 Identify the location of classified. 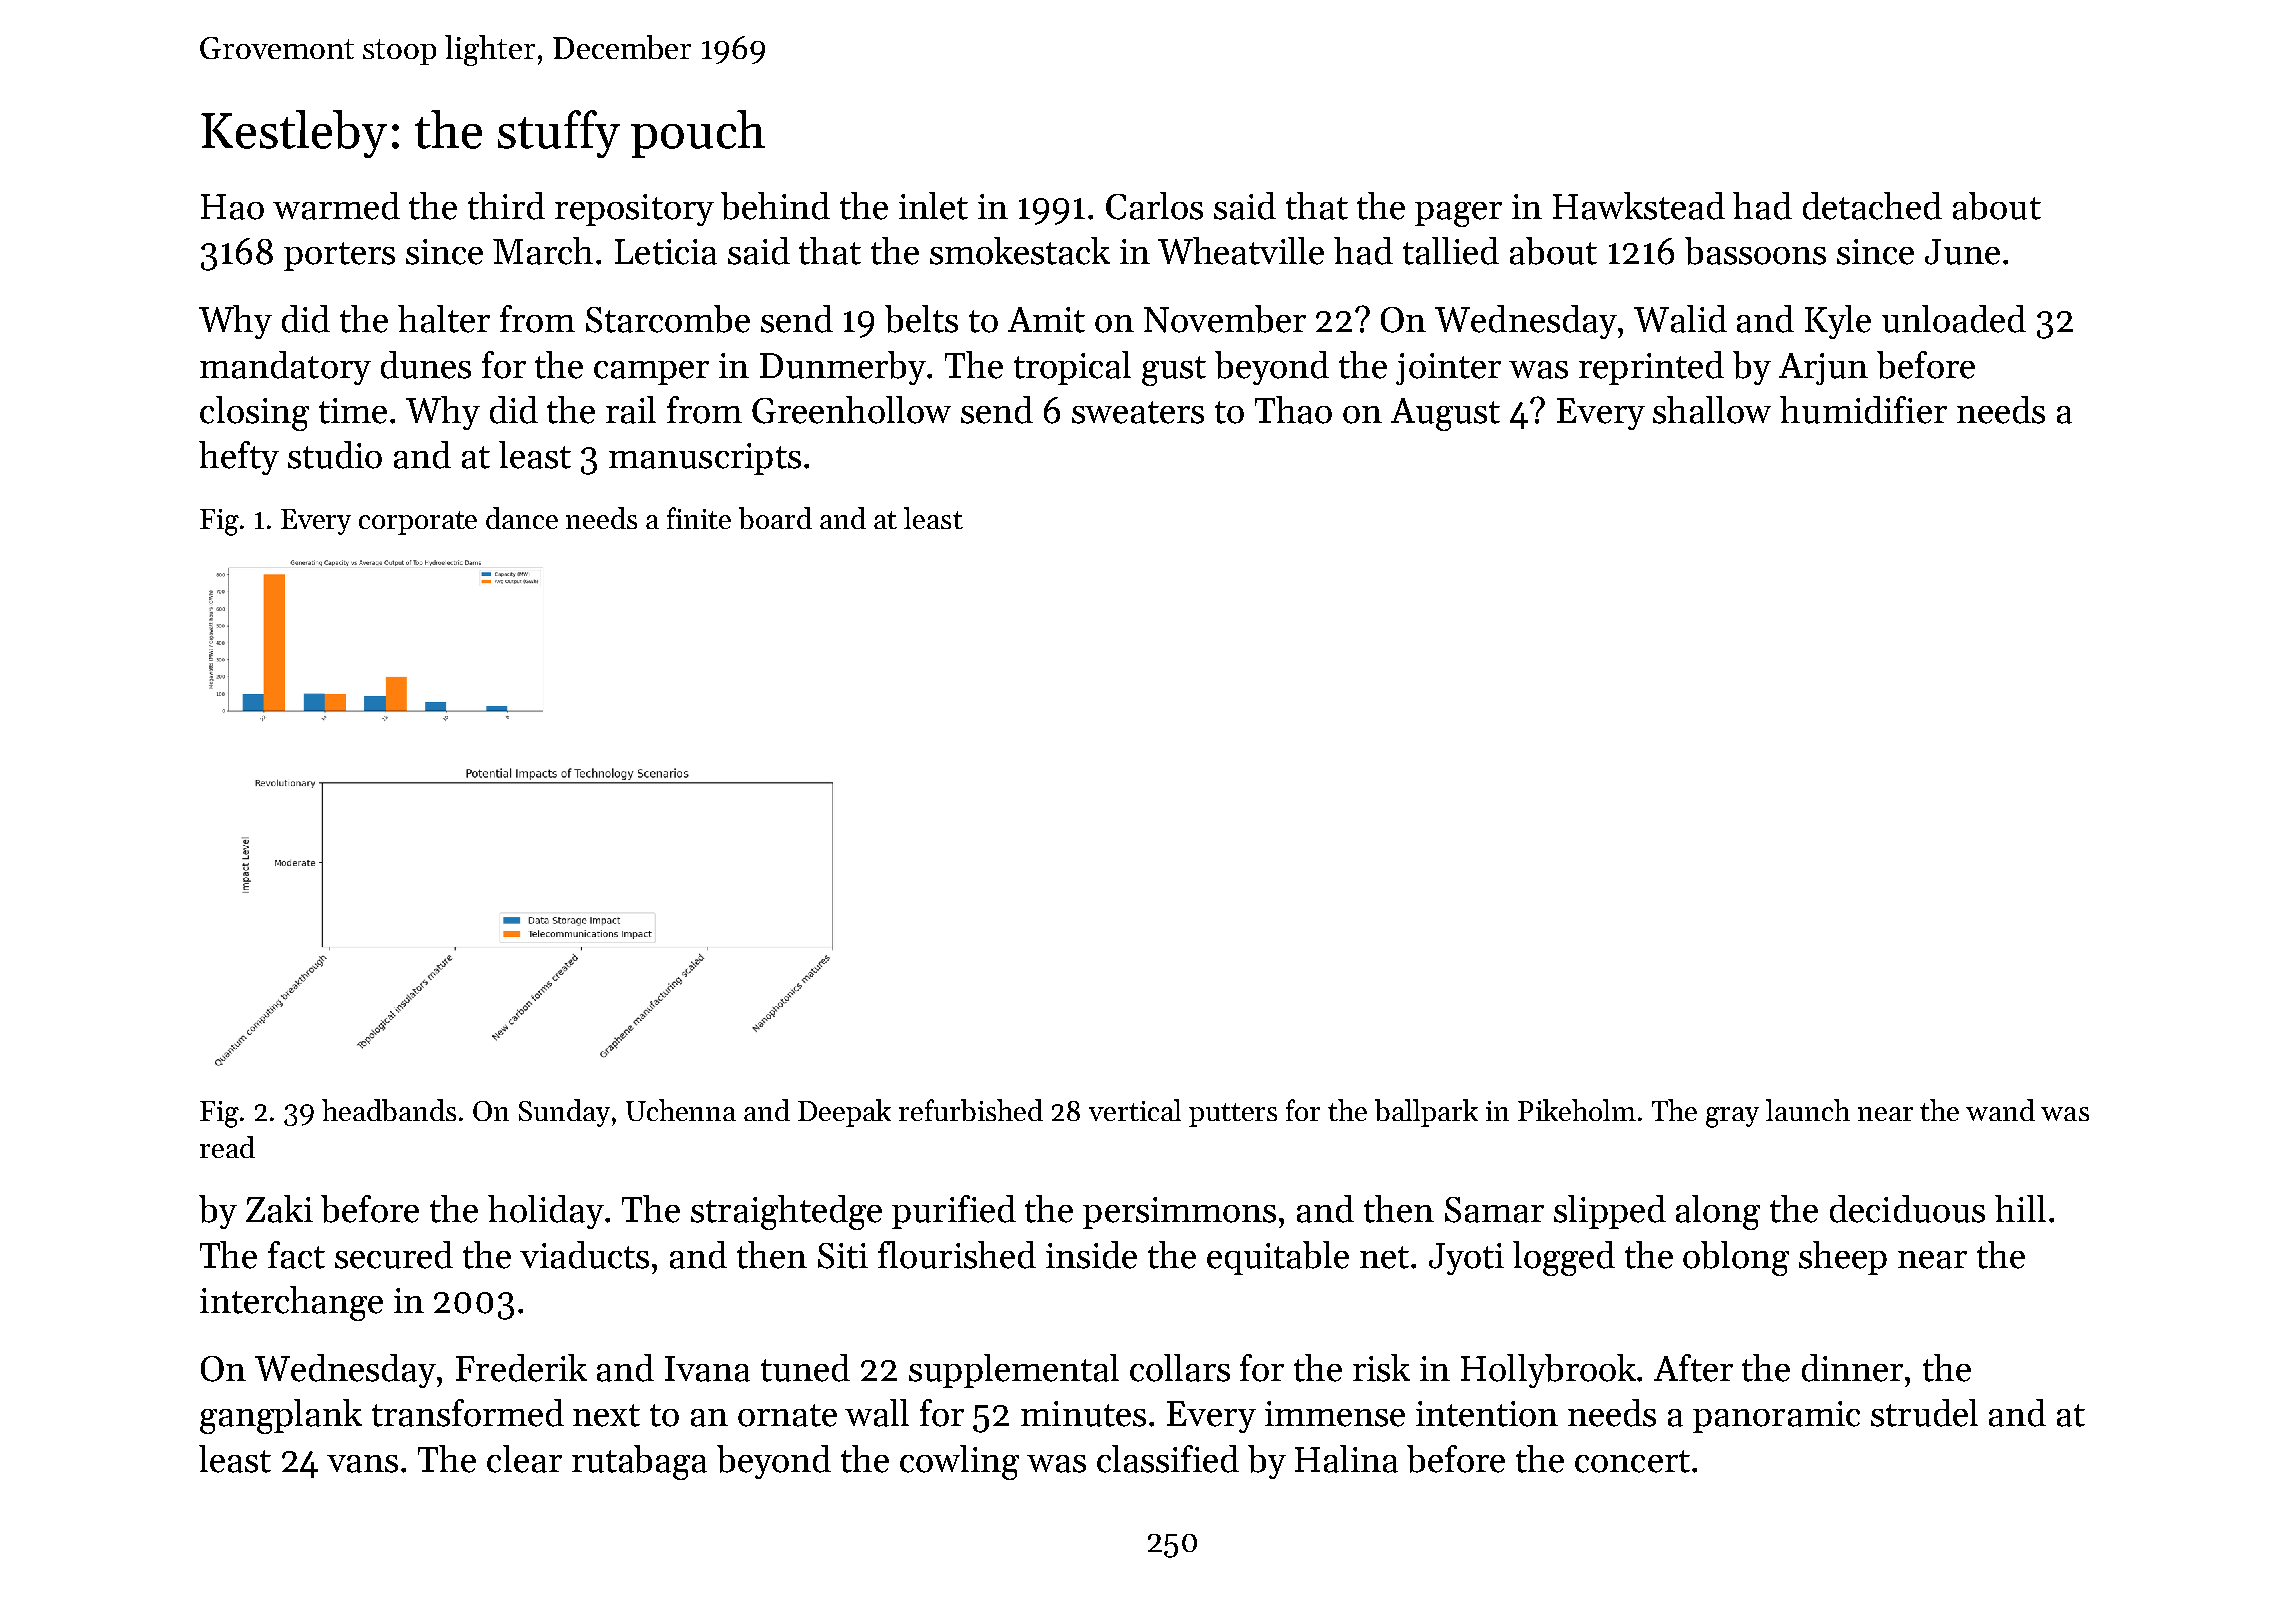
(1168, 1459).
